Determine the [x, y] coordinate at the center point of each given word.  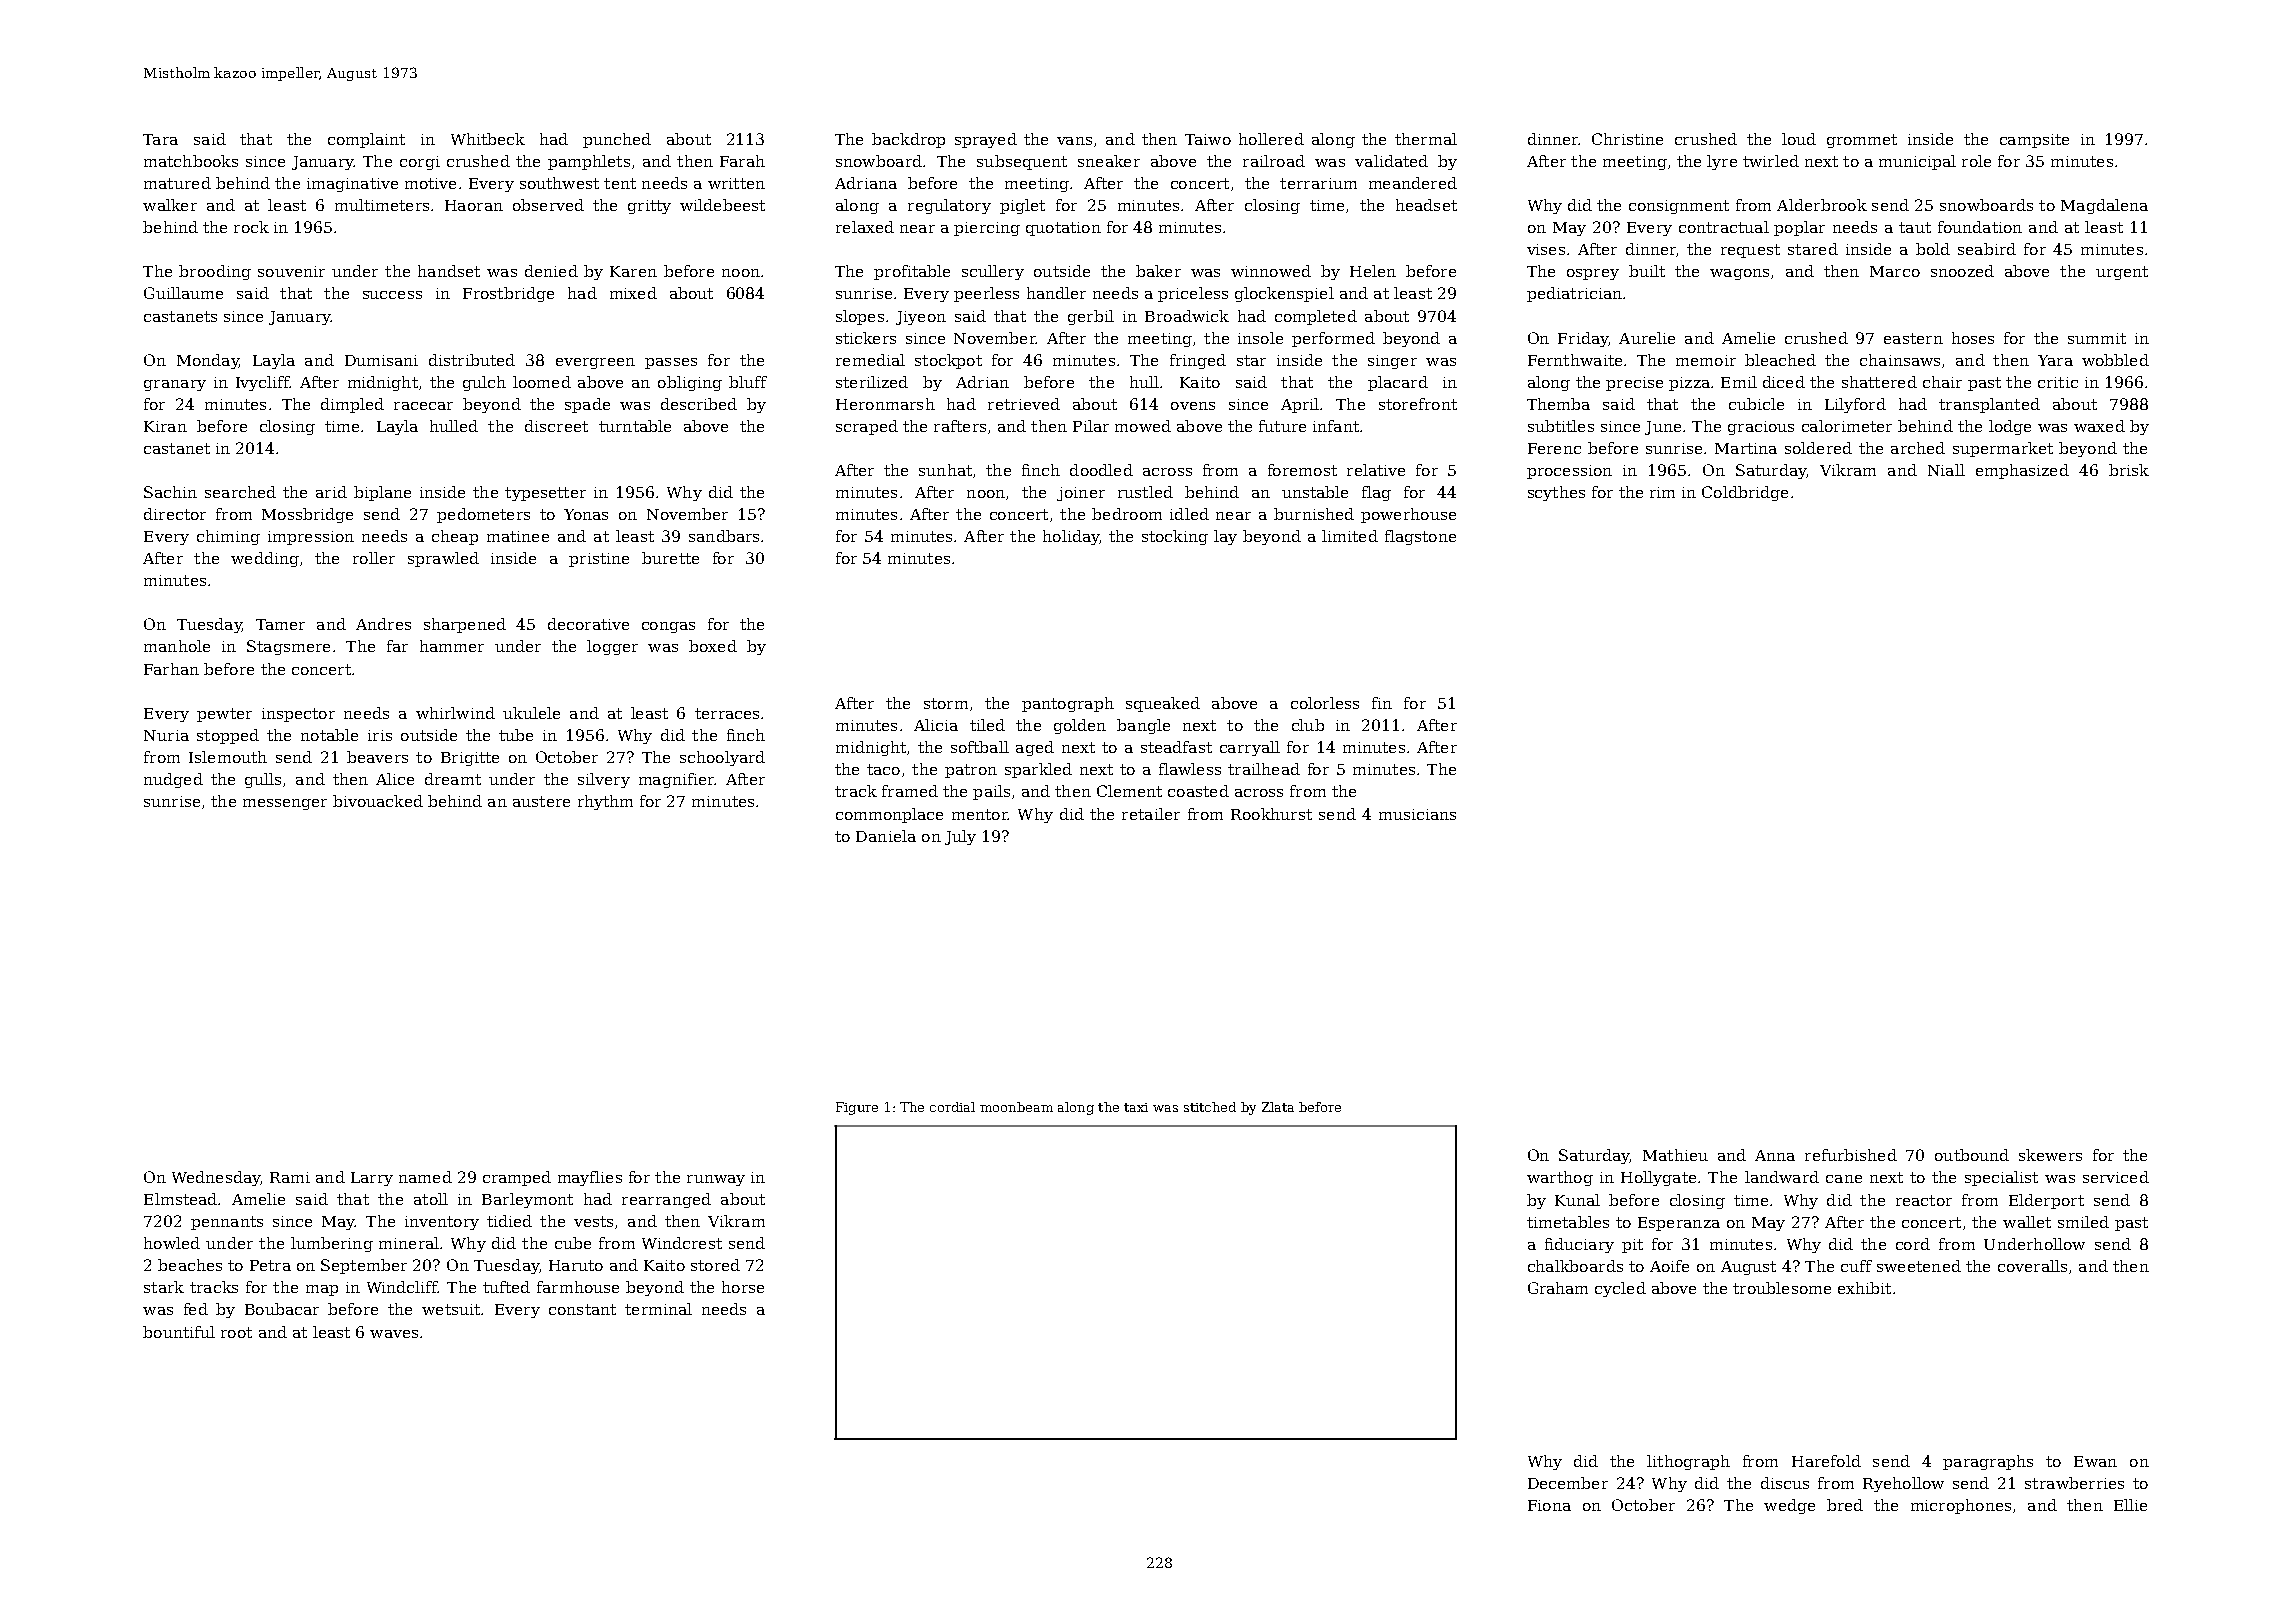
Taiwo [1208, 139]
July [960, 837]
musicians [1417, 814]
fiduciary [1579, 1245]
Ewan [2095, 1461]
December [1568, 1483]
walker [170, 205]
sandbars [724, 536]
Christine [1627, 139]
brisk [2129, 470]
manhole [177, 646]
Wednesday [216, 1178]
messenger [285, 804]
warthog [1560, 1178]
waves [394, 1334]
